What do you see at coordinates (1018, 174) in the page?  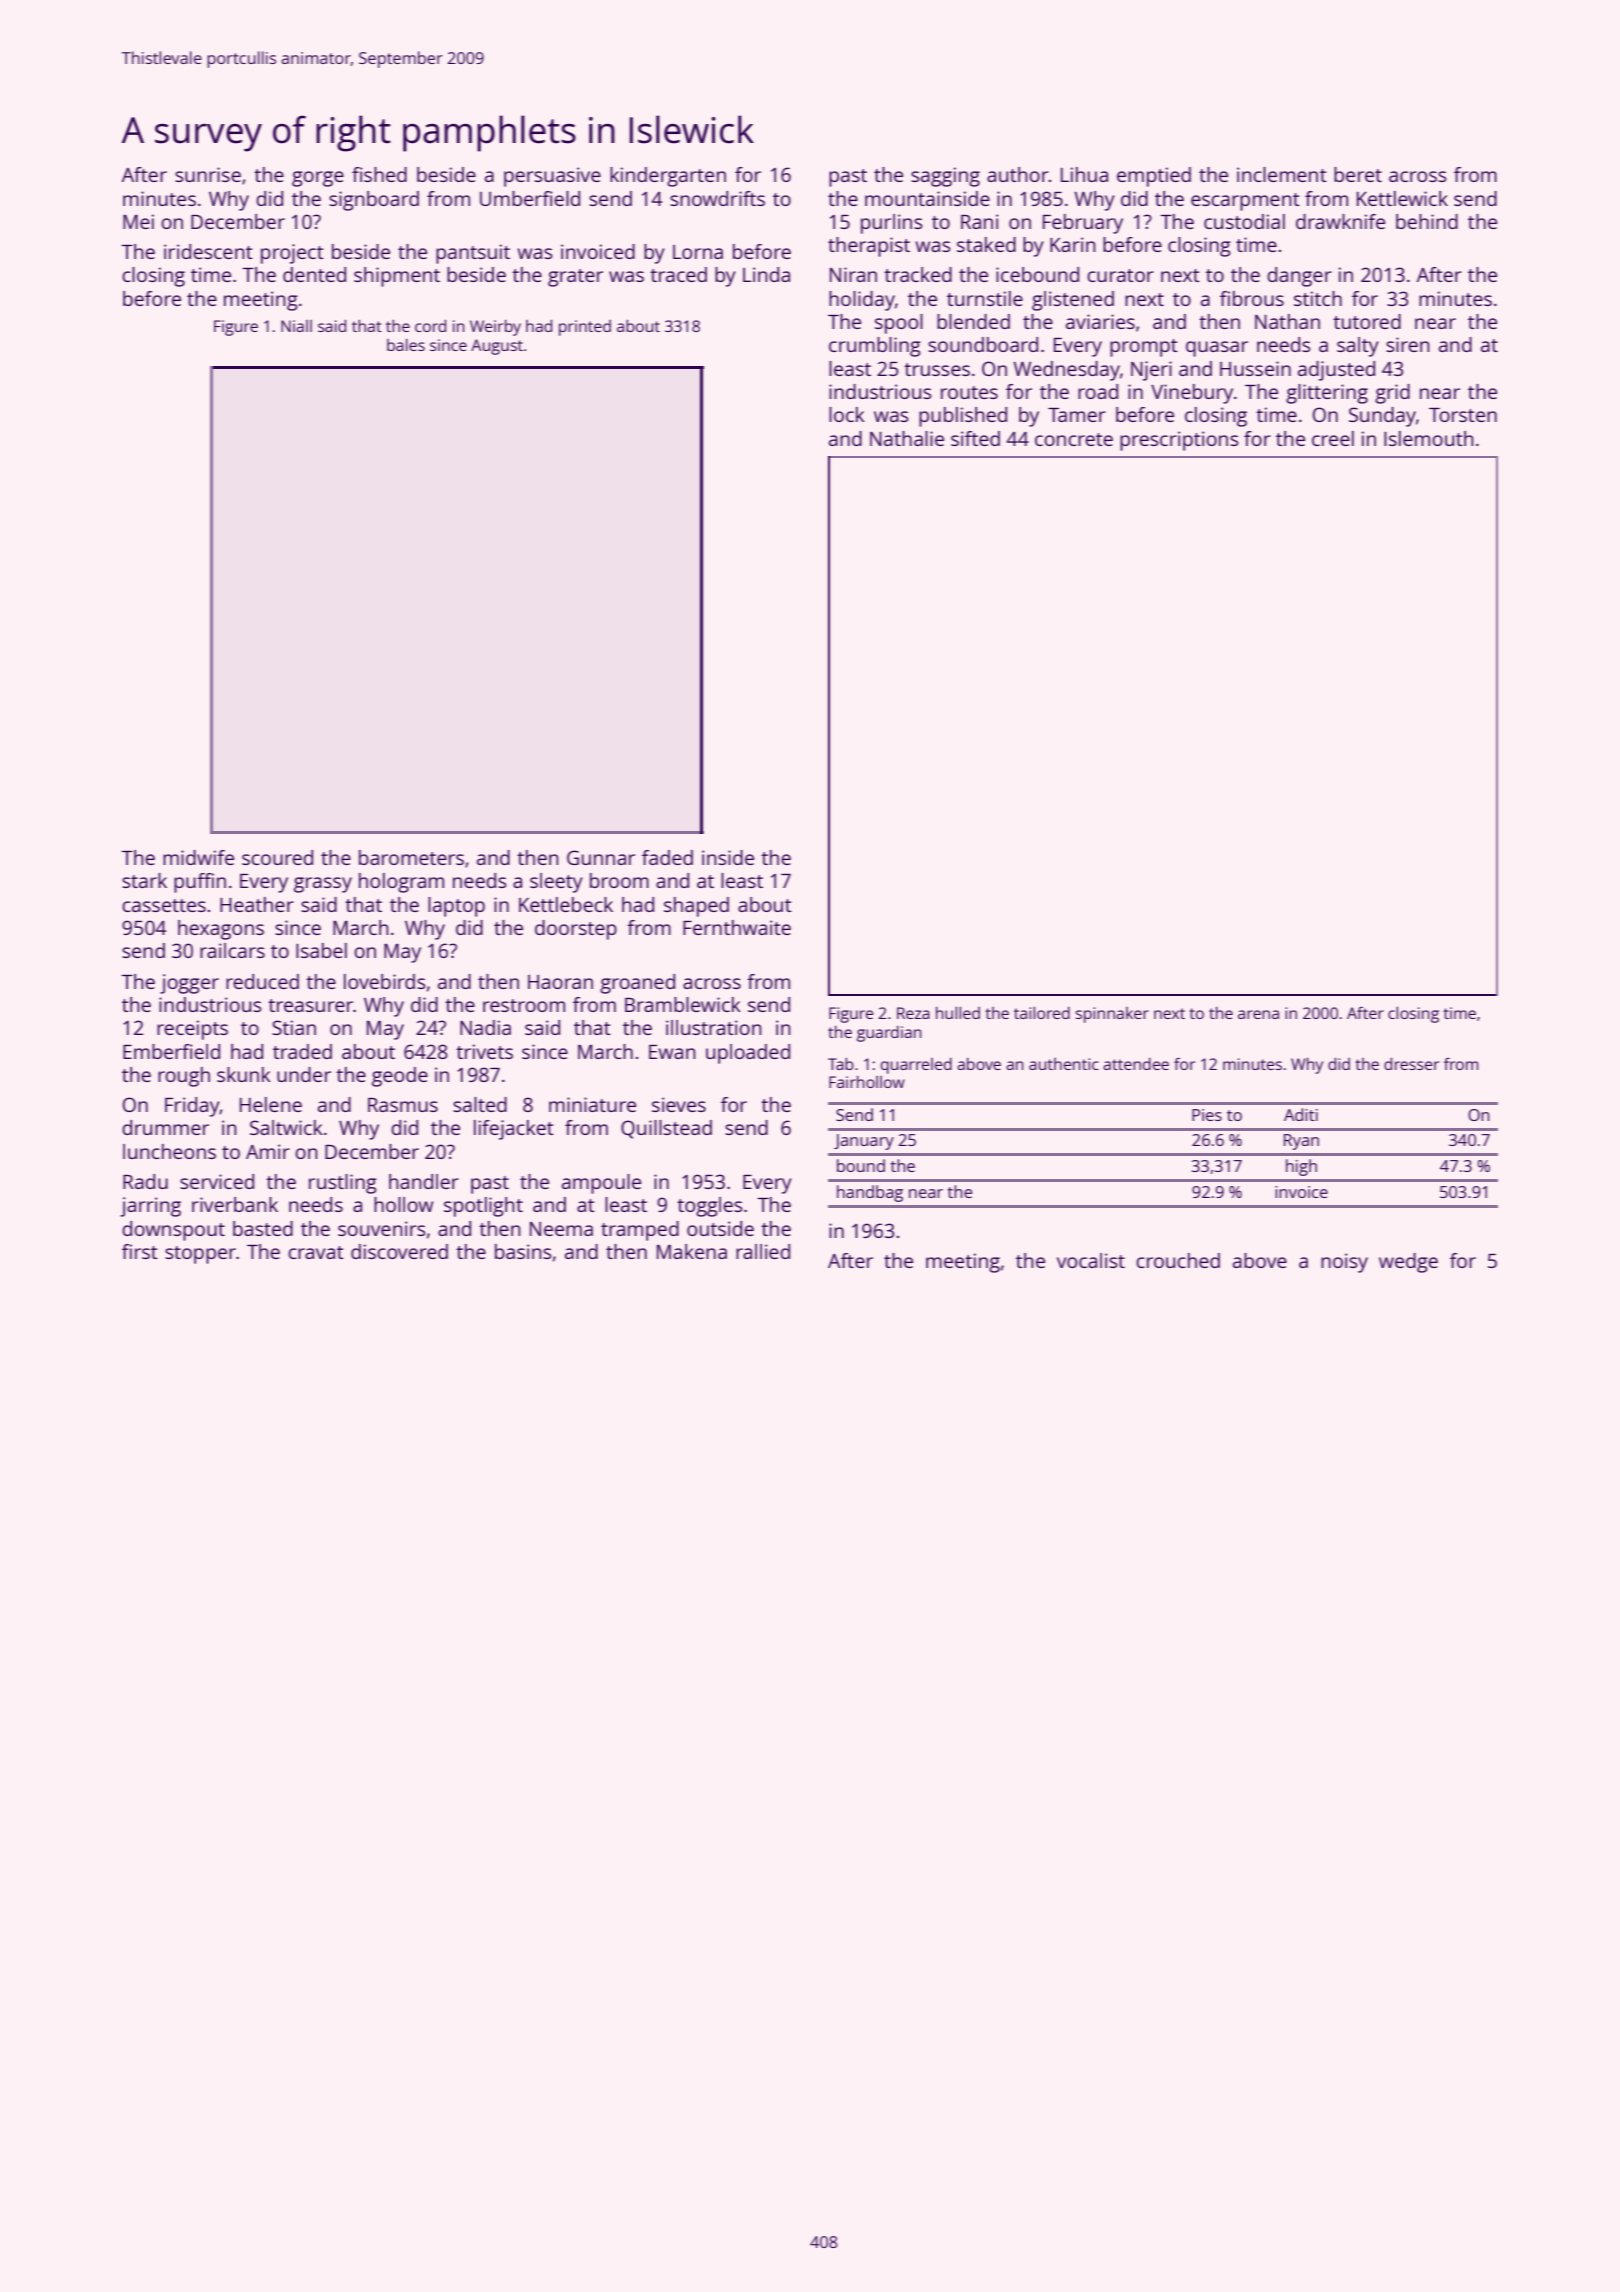 I see `author` at bounding box center [1018, 174].
